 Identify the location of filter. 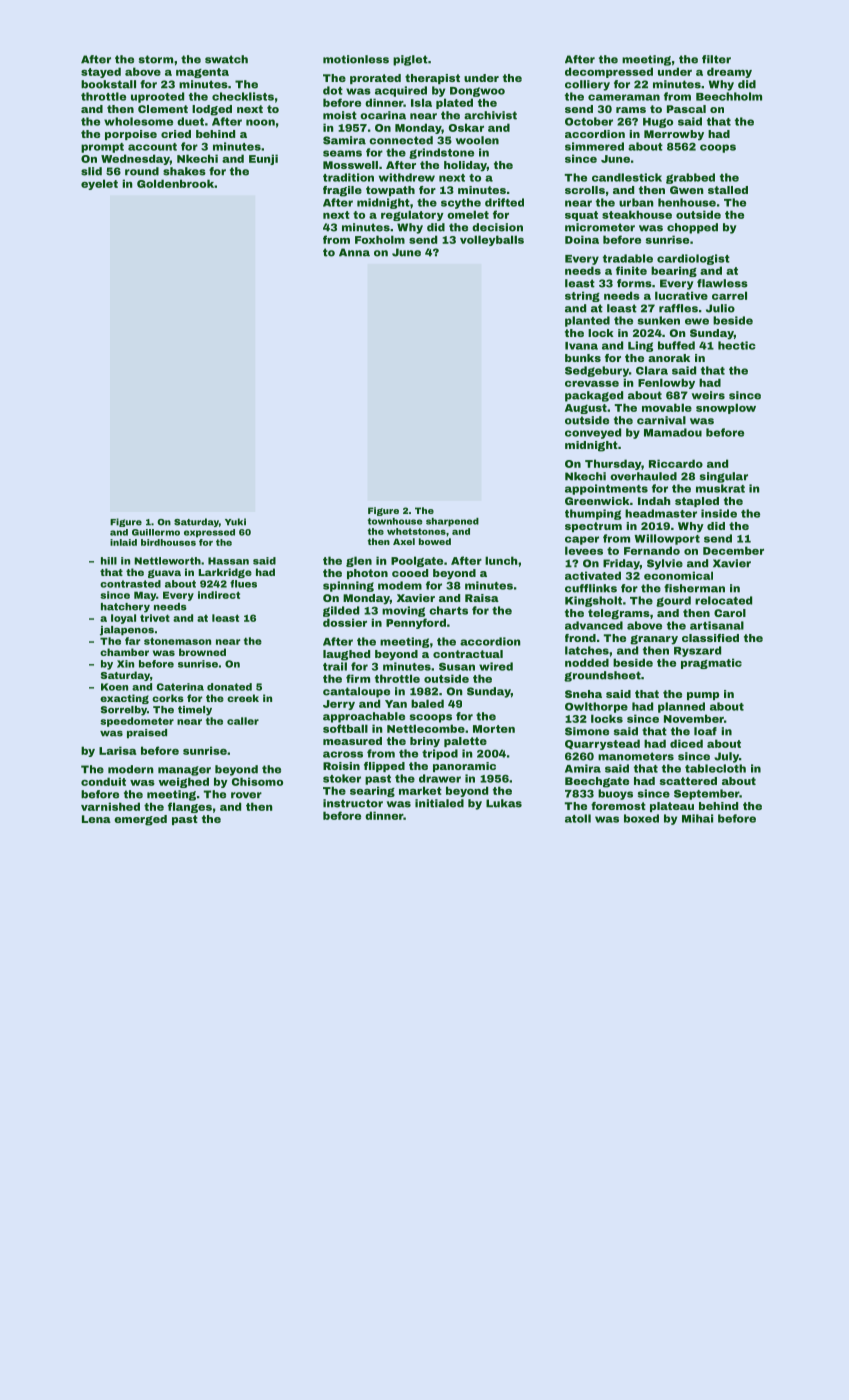
(716, 59).
